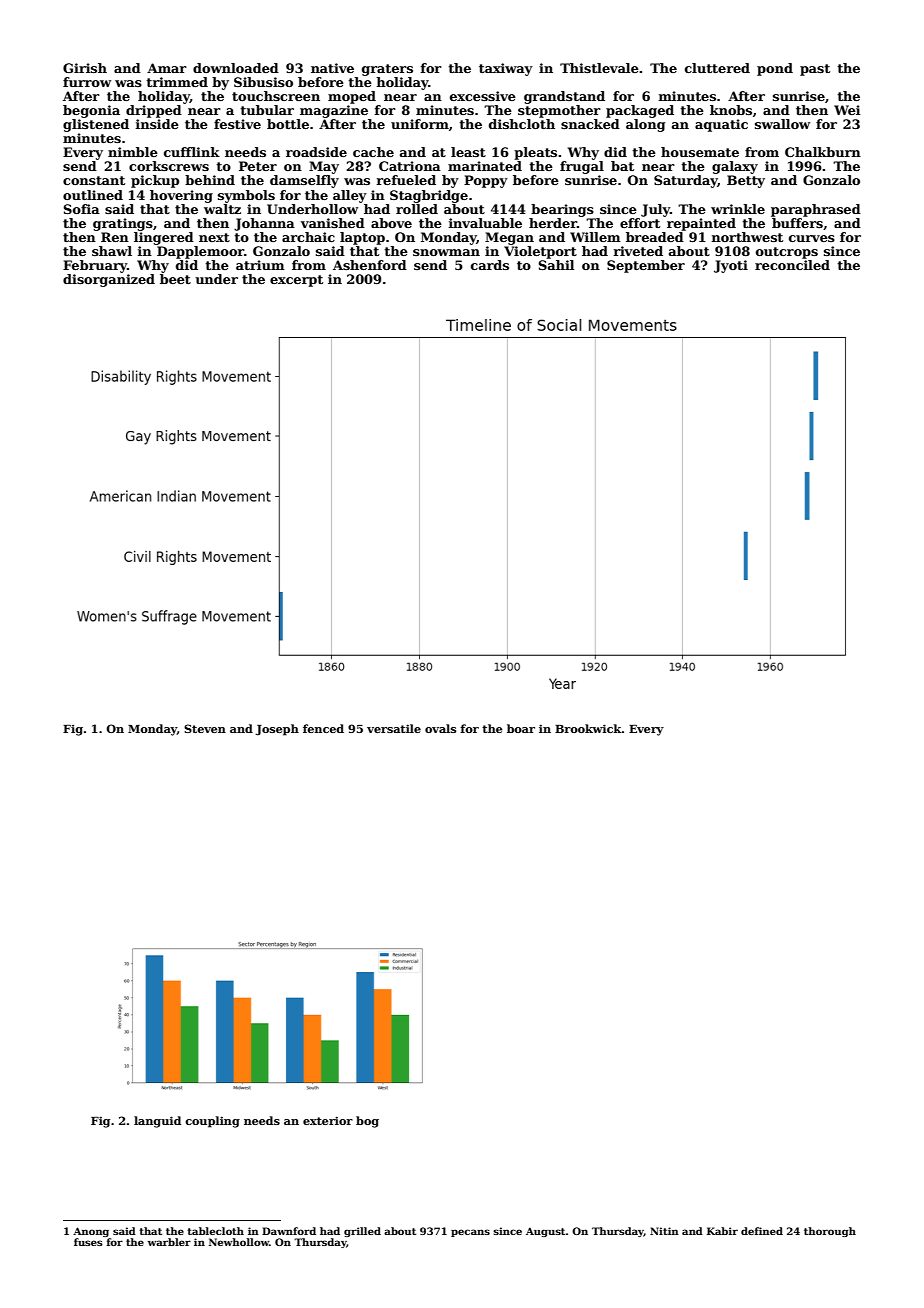  What do you see at coordinates (559, 111) in the screenshot?
I see `stepmother` at bounding box center [559, 111].
